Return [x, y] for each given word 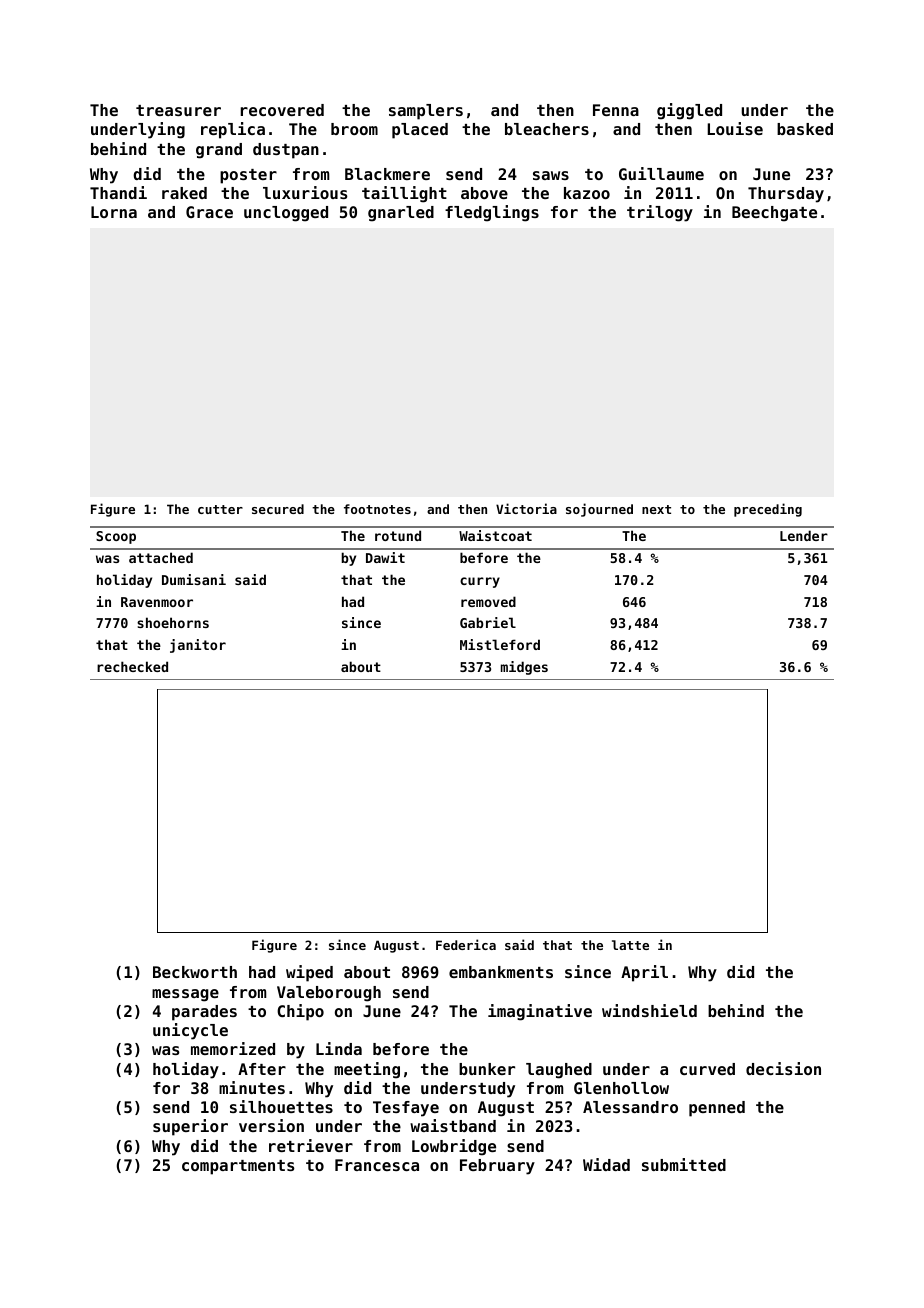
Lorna [114, 212]
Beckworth [195, 972]
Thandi [118, 192]
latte [630, 945]
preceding [768, 510]
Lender [804, 535]
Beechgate [774, 214]
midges [524, 668]
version [271, 1125]
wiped [309, 973]
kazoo [587, 193]
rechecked [132, 666]
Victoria [526, 508]
